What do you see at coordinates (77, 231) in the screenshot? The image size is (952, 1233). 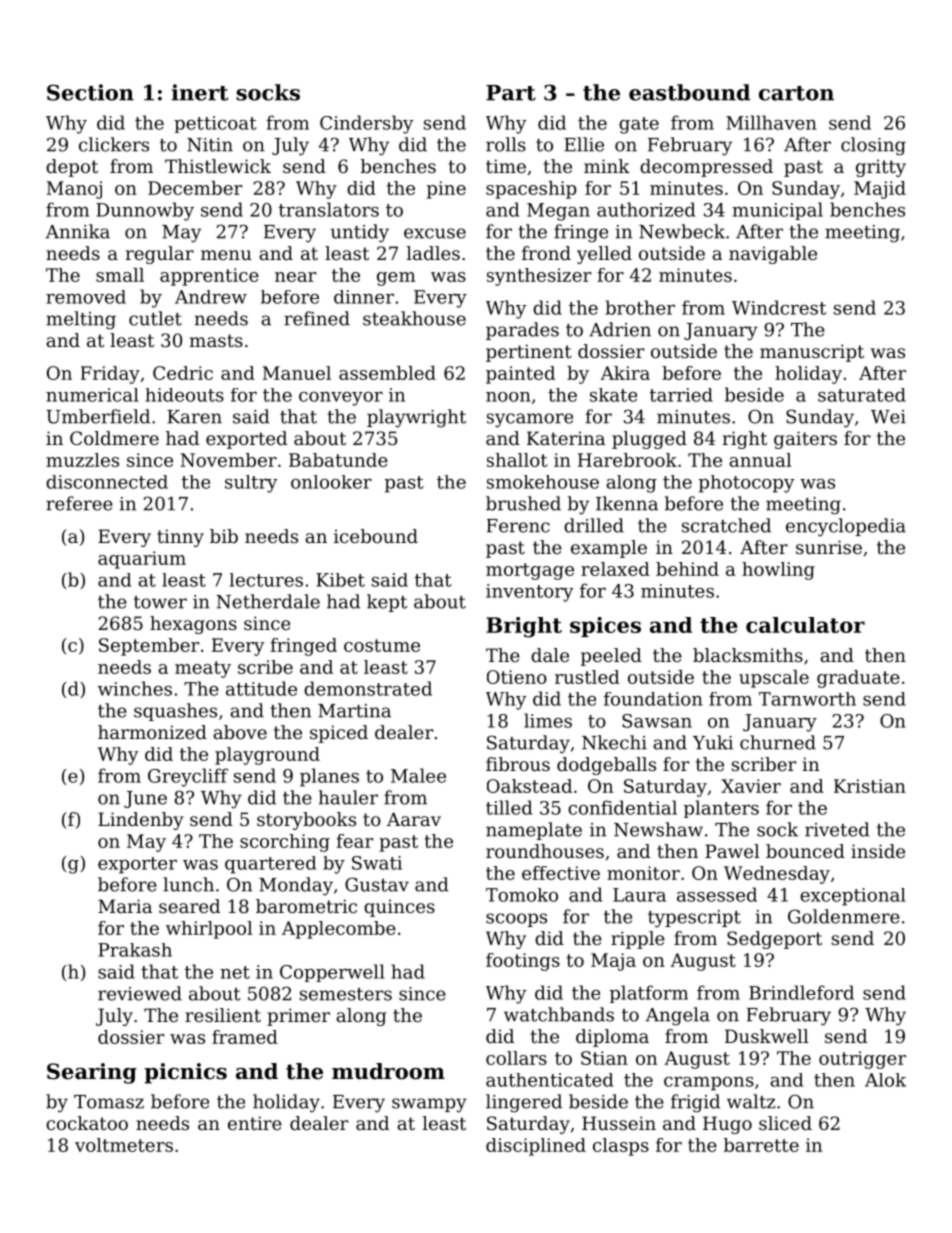 I see `Annika` at bounding box center [77, 231].
